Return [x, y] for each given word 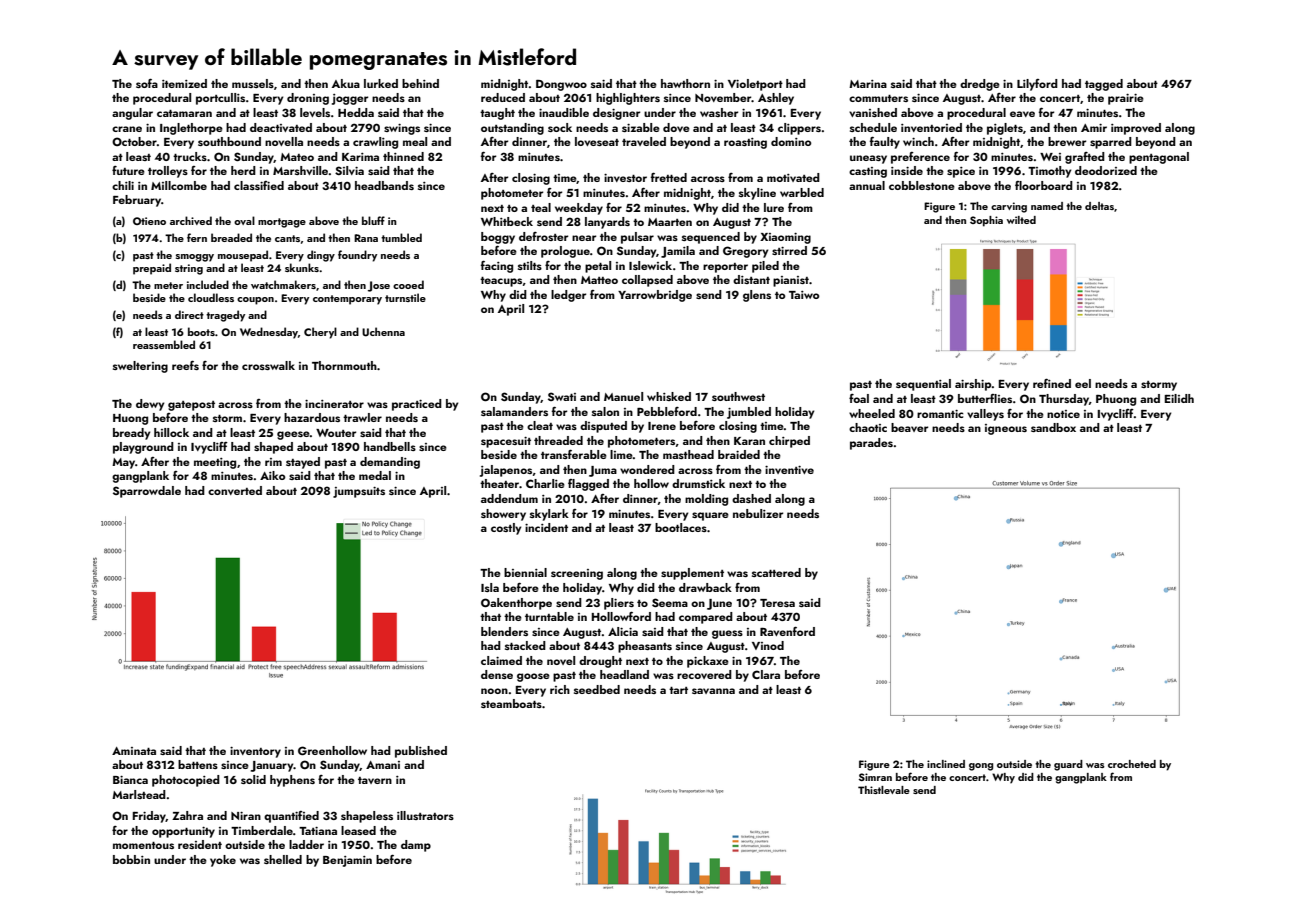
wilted [1021, 220]
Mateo [297, 157]
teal [541, 207]
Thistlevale [884, 790]
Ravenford [787, 631]
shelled [283, 859]
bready [131, 434]
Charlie [545, 483]
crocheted [1132, 764]
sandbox [1053, 427]
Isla [490, 587]
